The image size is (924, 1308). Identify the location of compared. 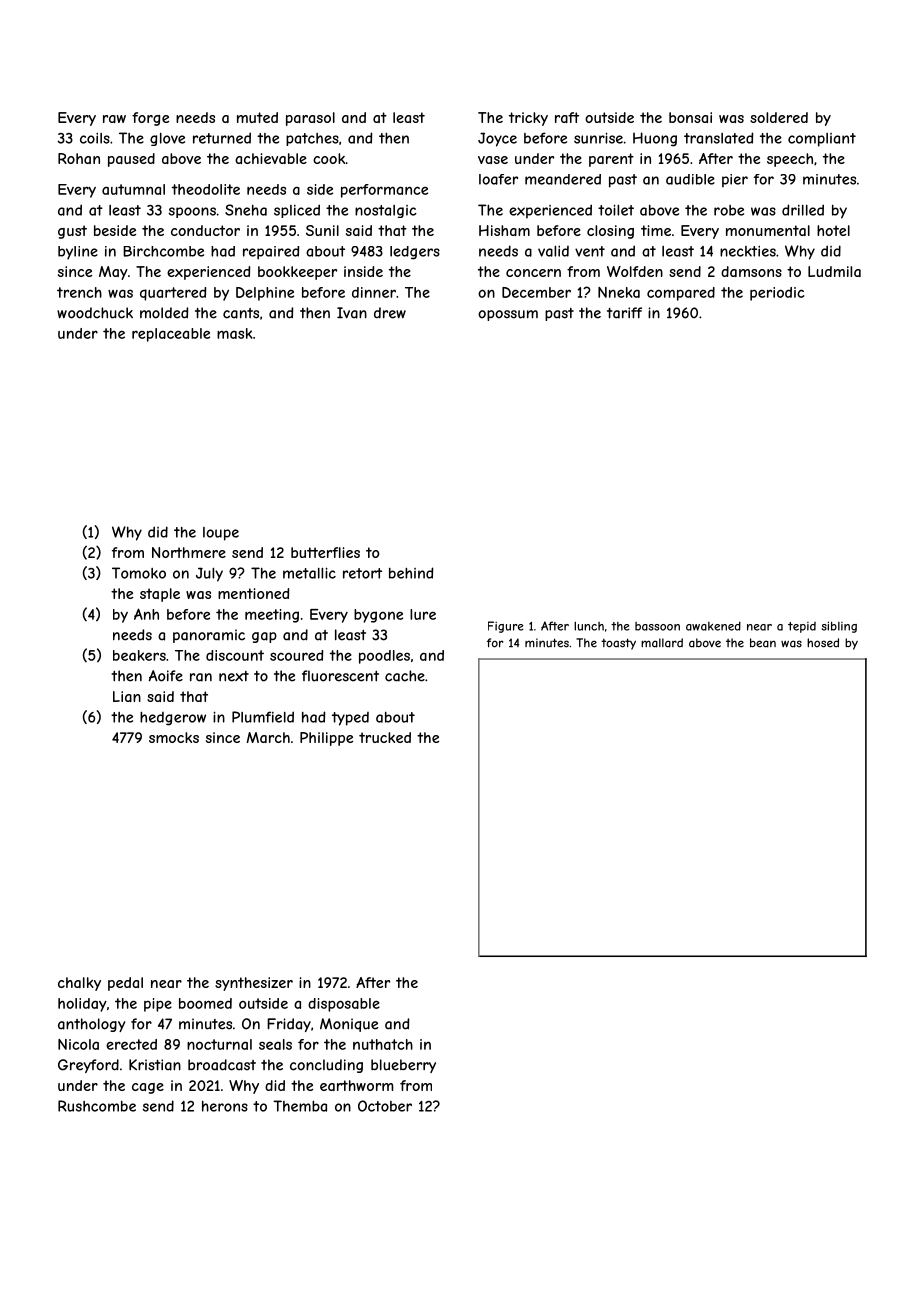
(681, 294).
